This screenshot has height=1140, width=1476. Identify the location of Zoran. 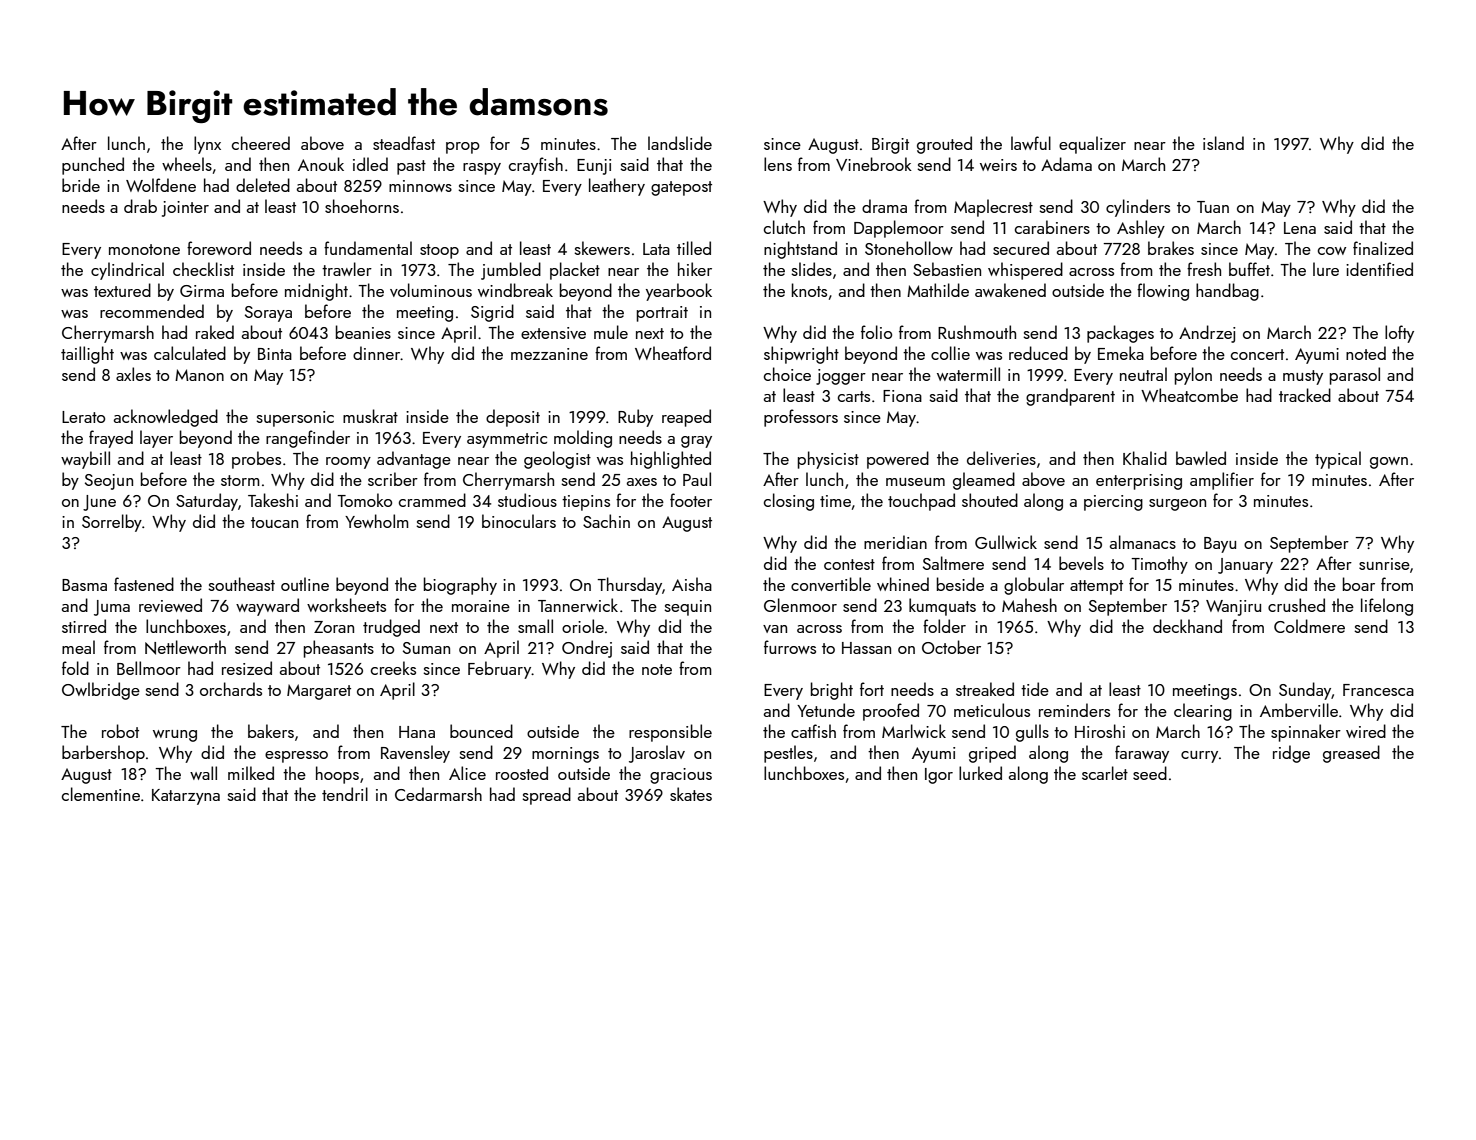
(334, 627).
